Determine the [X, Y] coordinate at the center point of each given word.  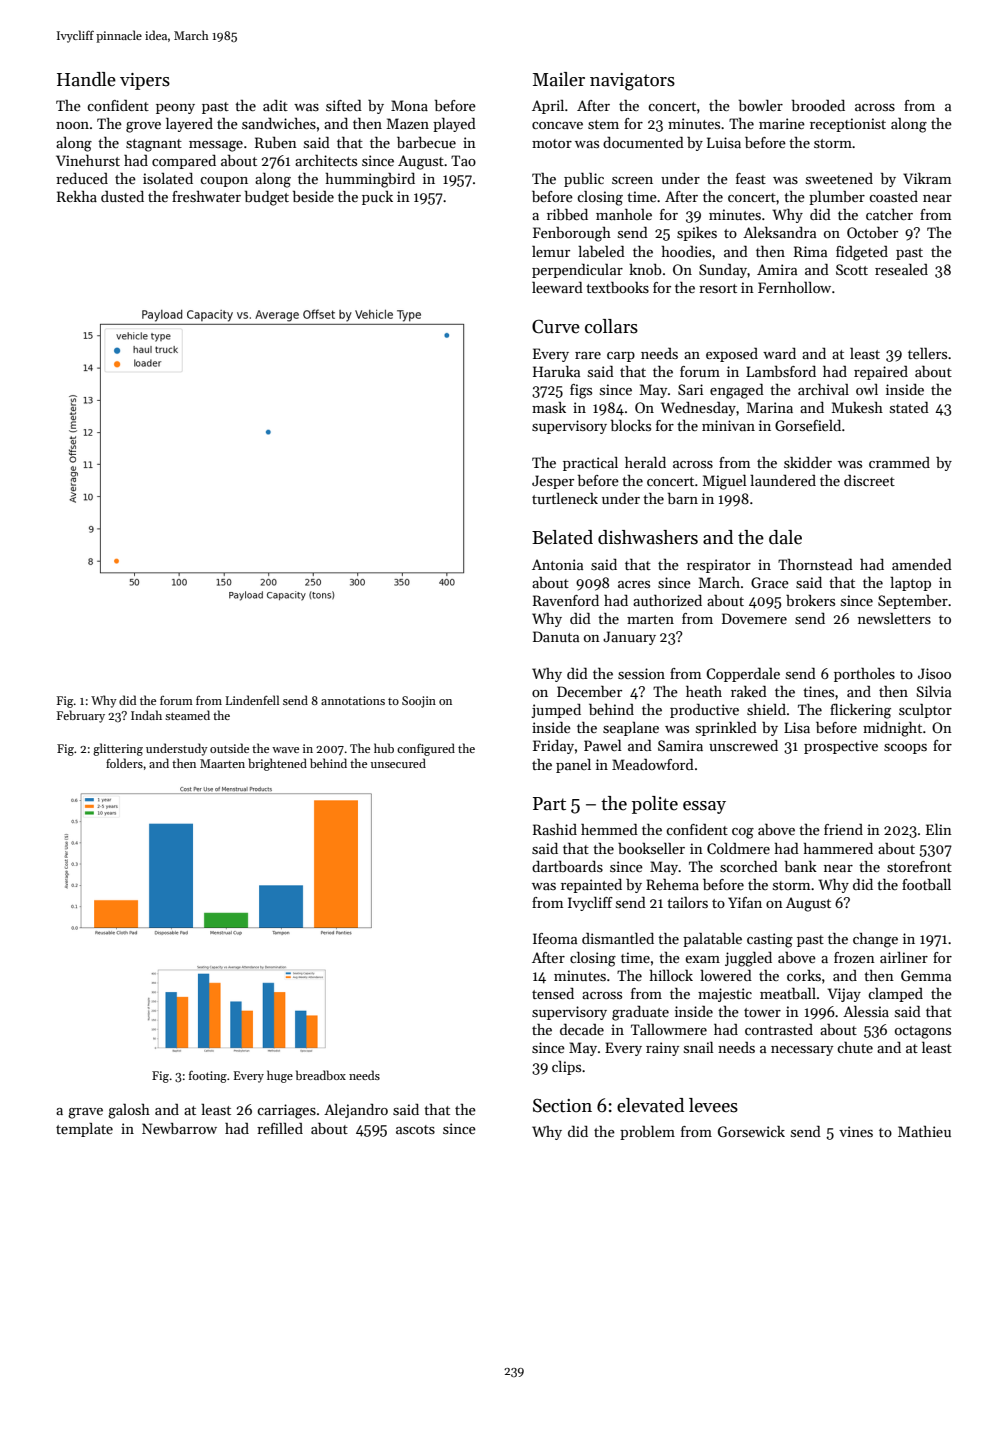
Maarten [222, 763]
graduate [640, 1013]
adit [275, 105]
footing [208, 1076]
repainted [591, 886]
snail [699, 1047]
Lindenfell [252, 700]
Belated [562, 537]
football [926, 884]
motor [552, 143]
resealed [901, 269]
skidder [808, 462]
